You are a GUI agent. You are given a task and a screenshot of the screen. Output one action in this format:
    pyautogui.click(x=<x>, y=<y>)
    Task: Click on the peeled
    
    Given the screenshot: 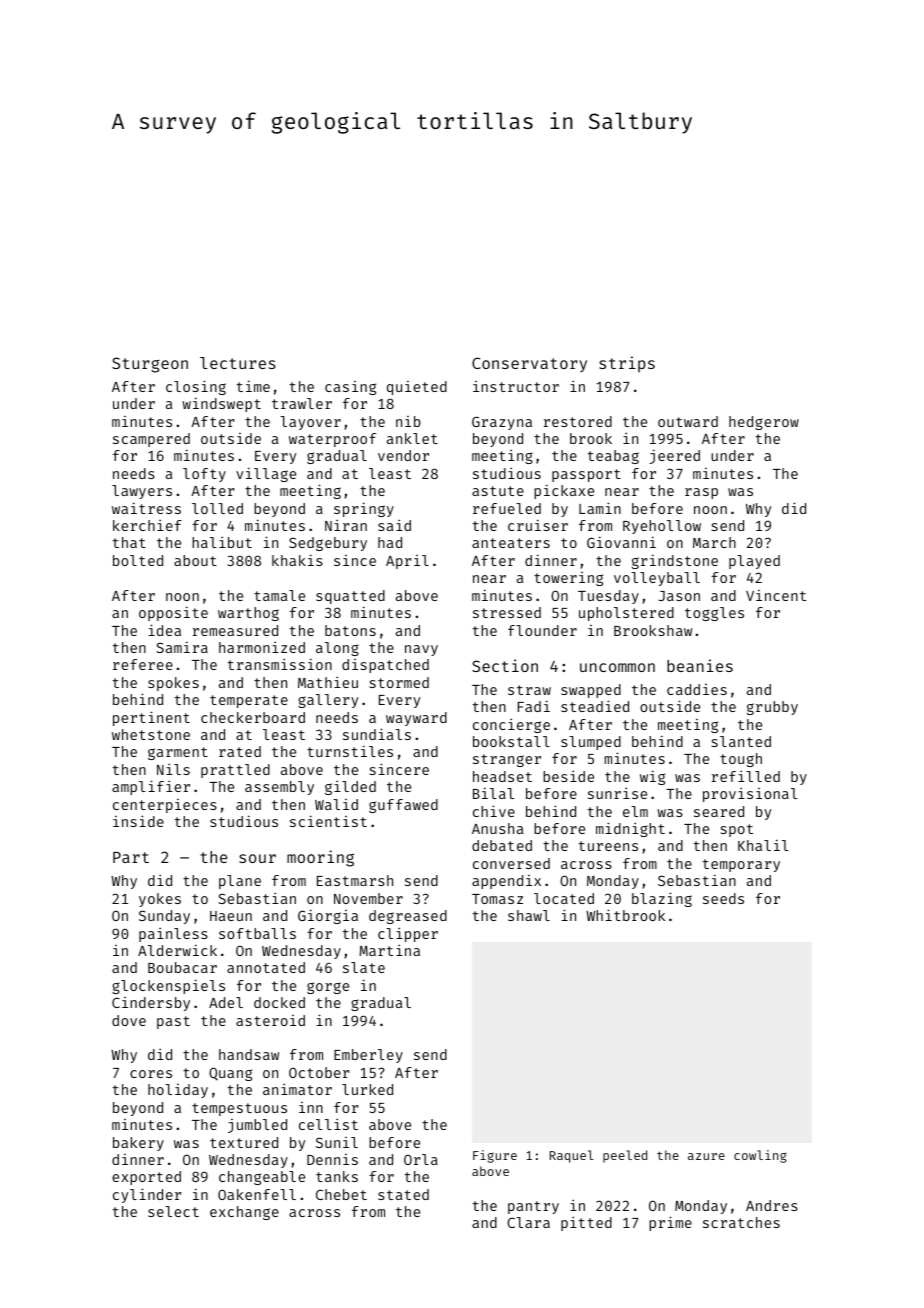 What is the action you would take?
    pyautogui.click(x=625, y=1156)
